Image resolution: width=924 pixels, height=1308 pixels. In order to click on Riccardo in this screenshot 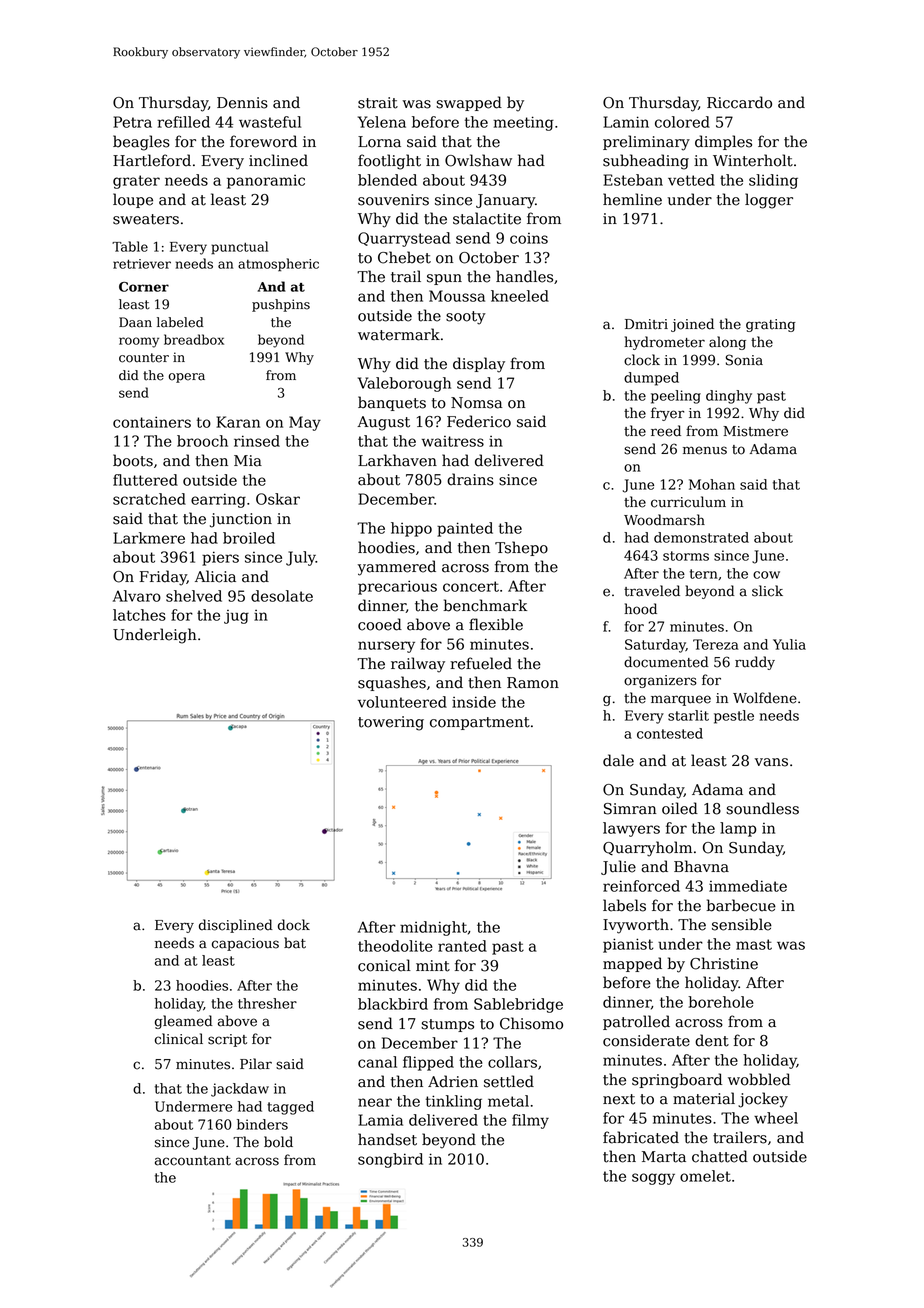, I will do `click(739, 102)`.
